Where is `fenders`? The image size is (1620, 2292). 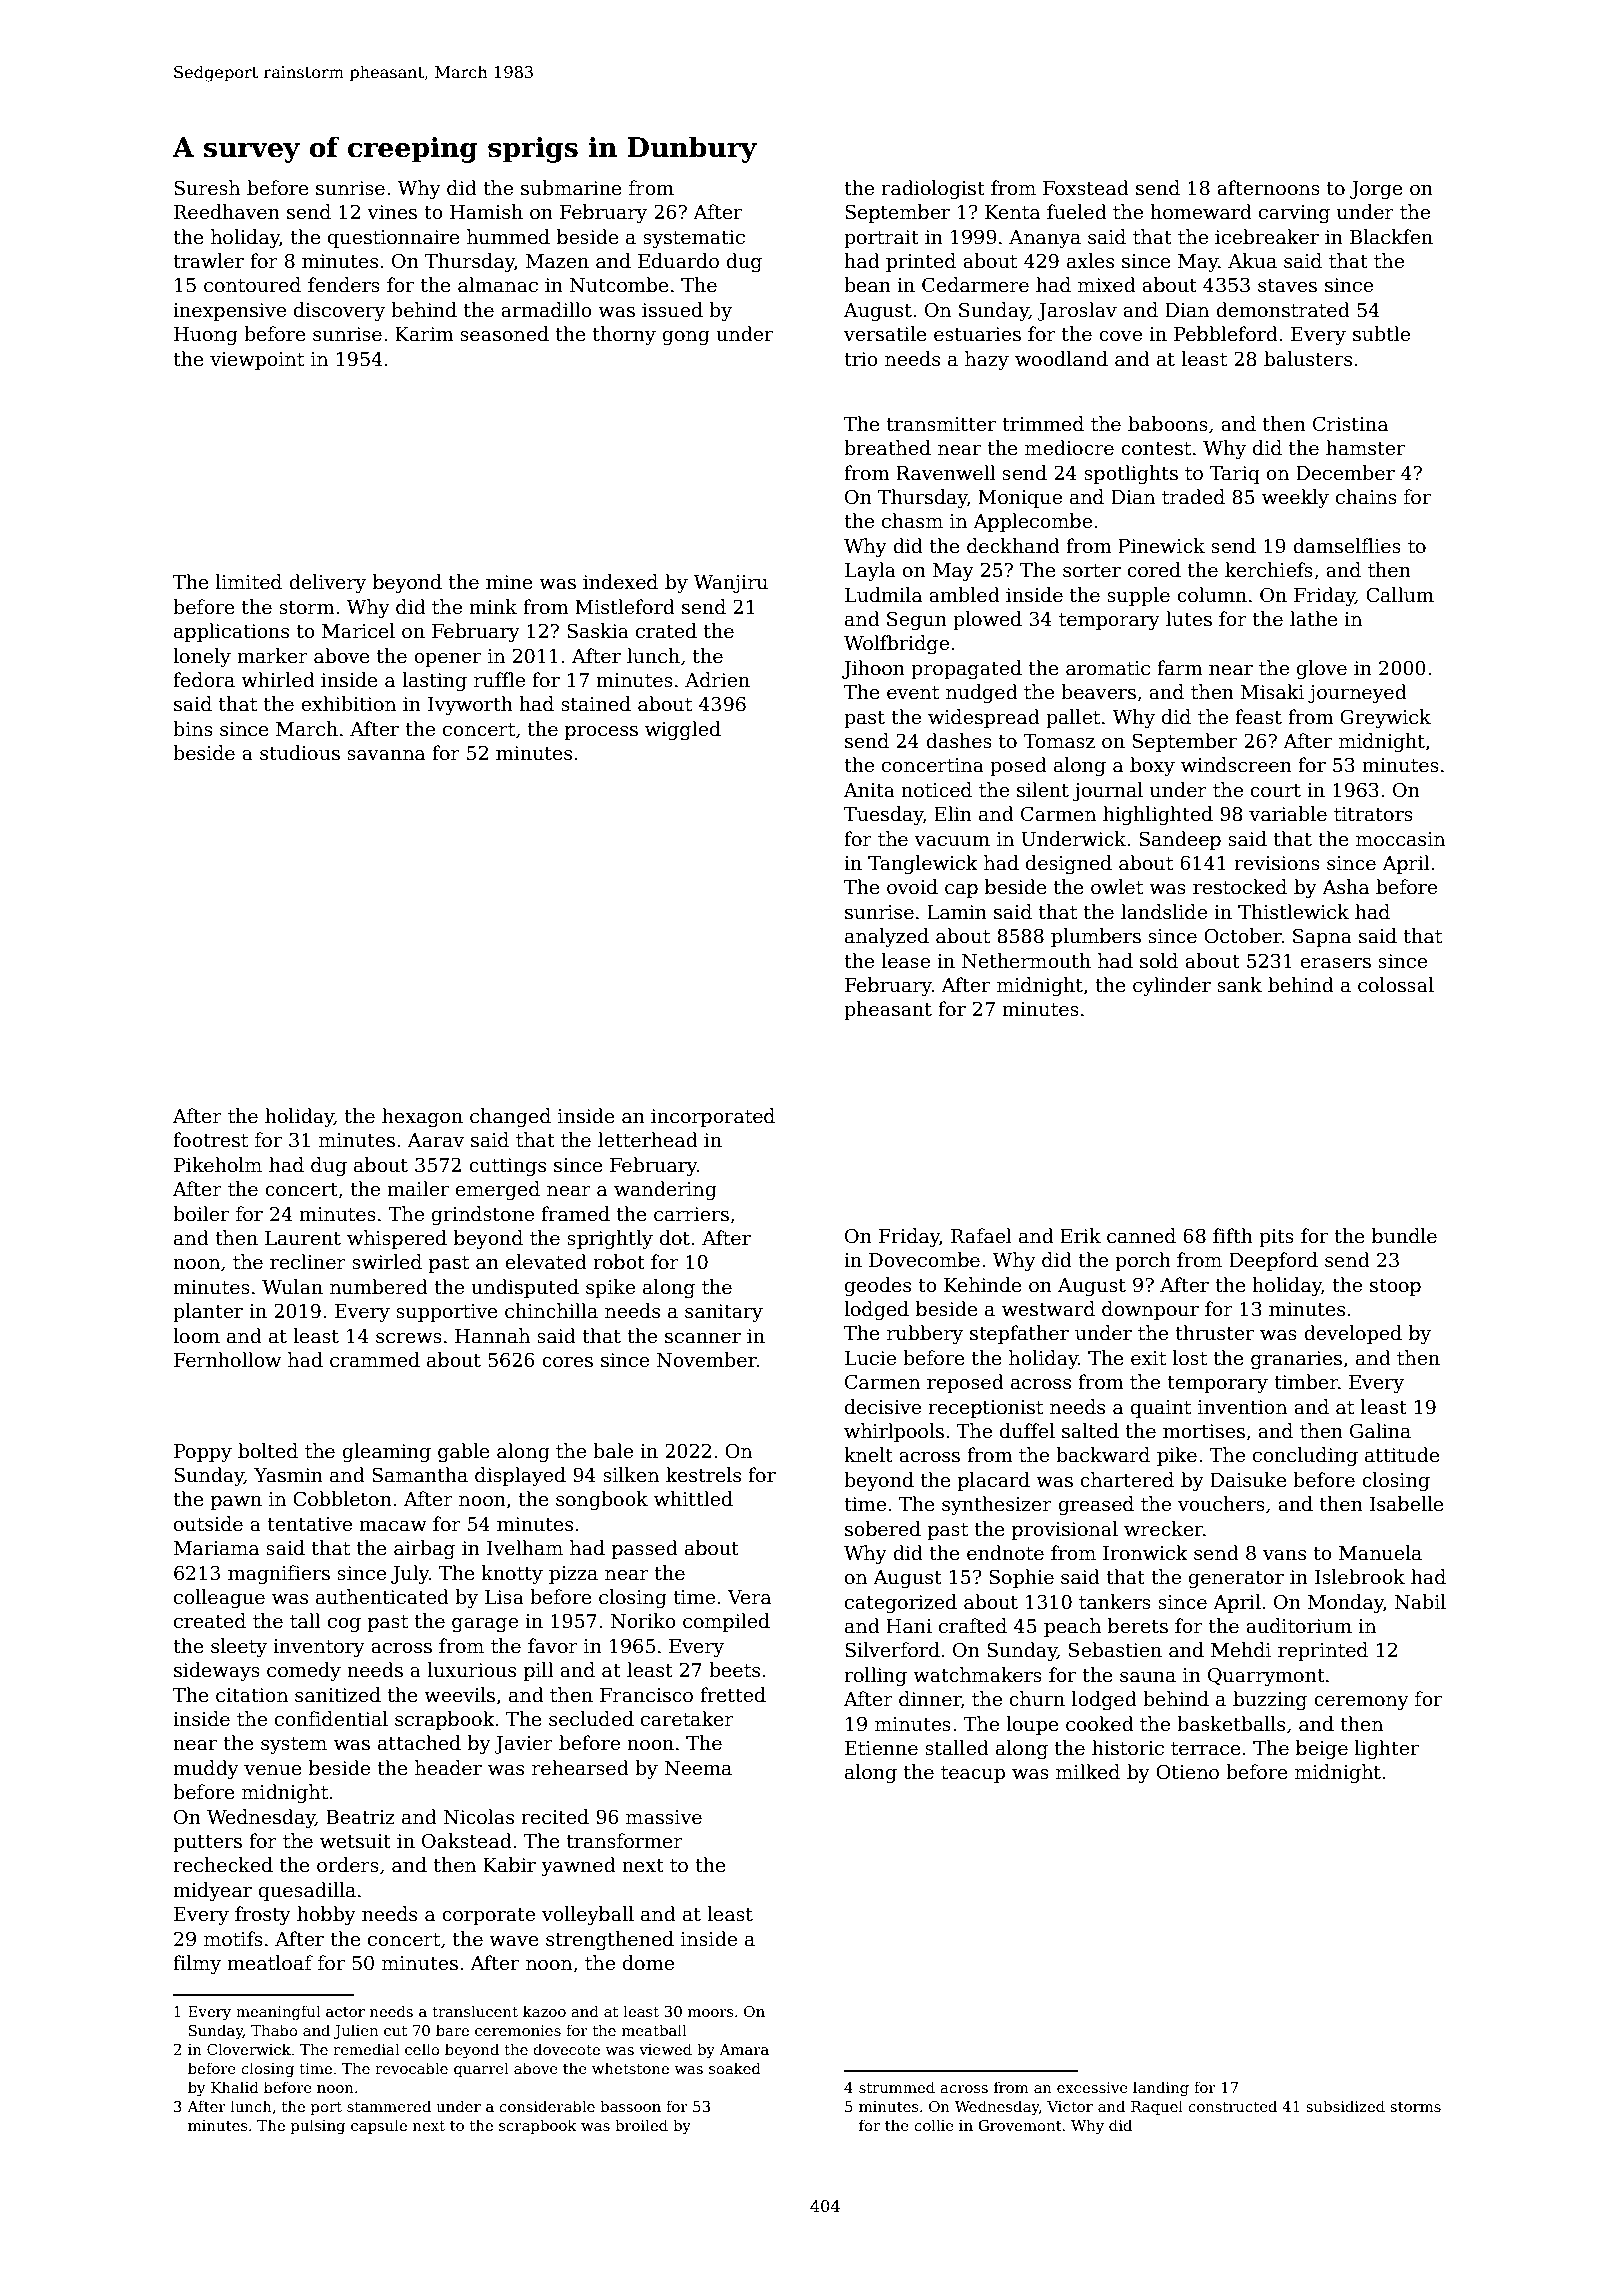 fenders is located at coordinates (344, 285).
